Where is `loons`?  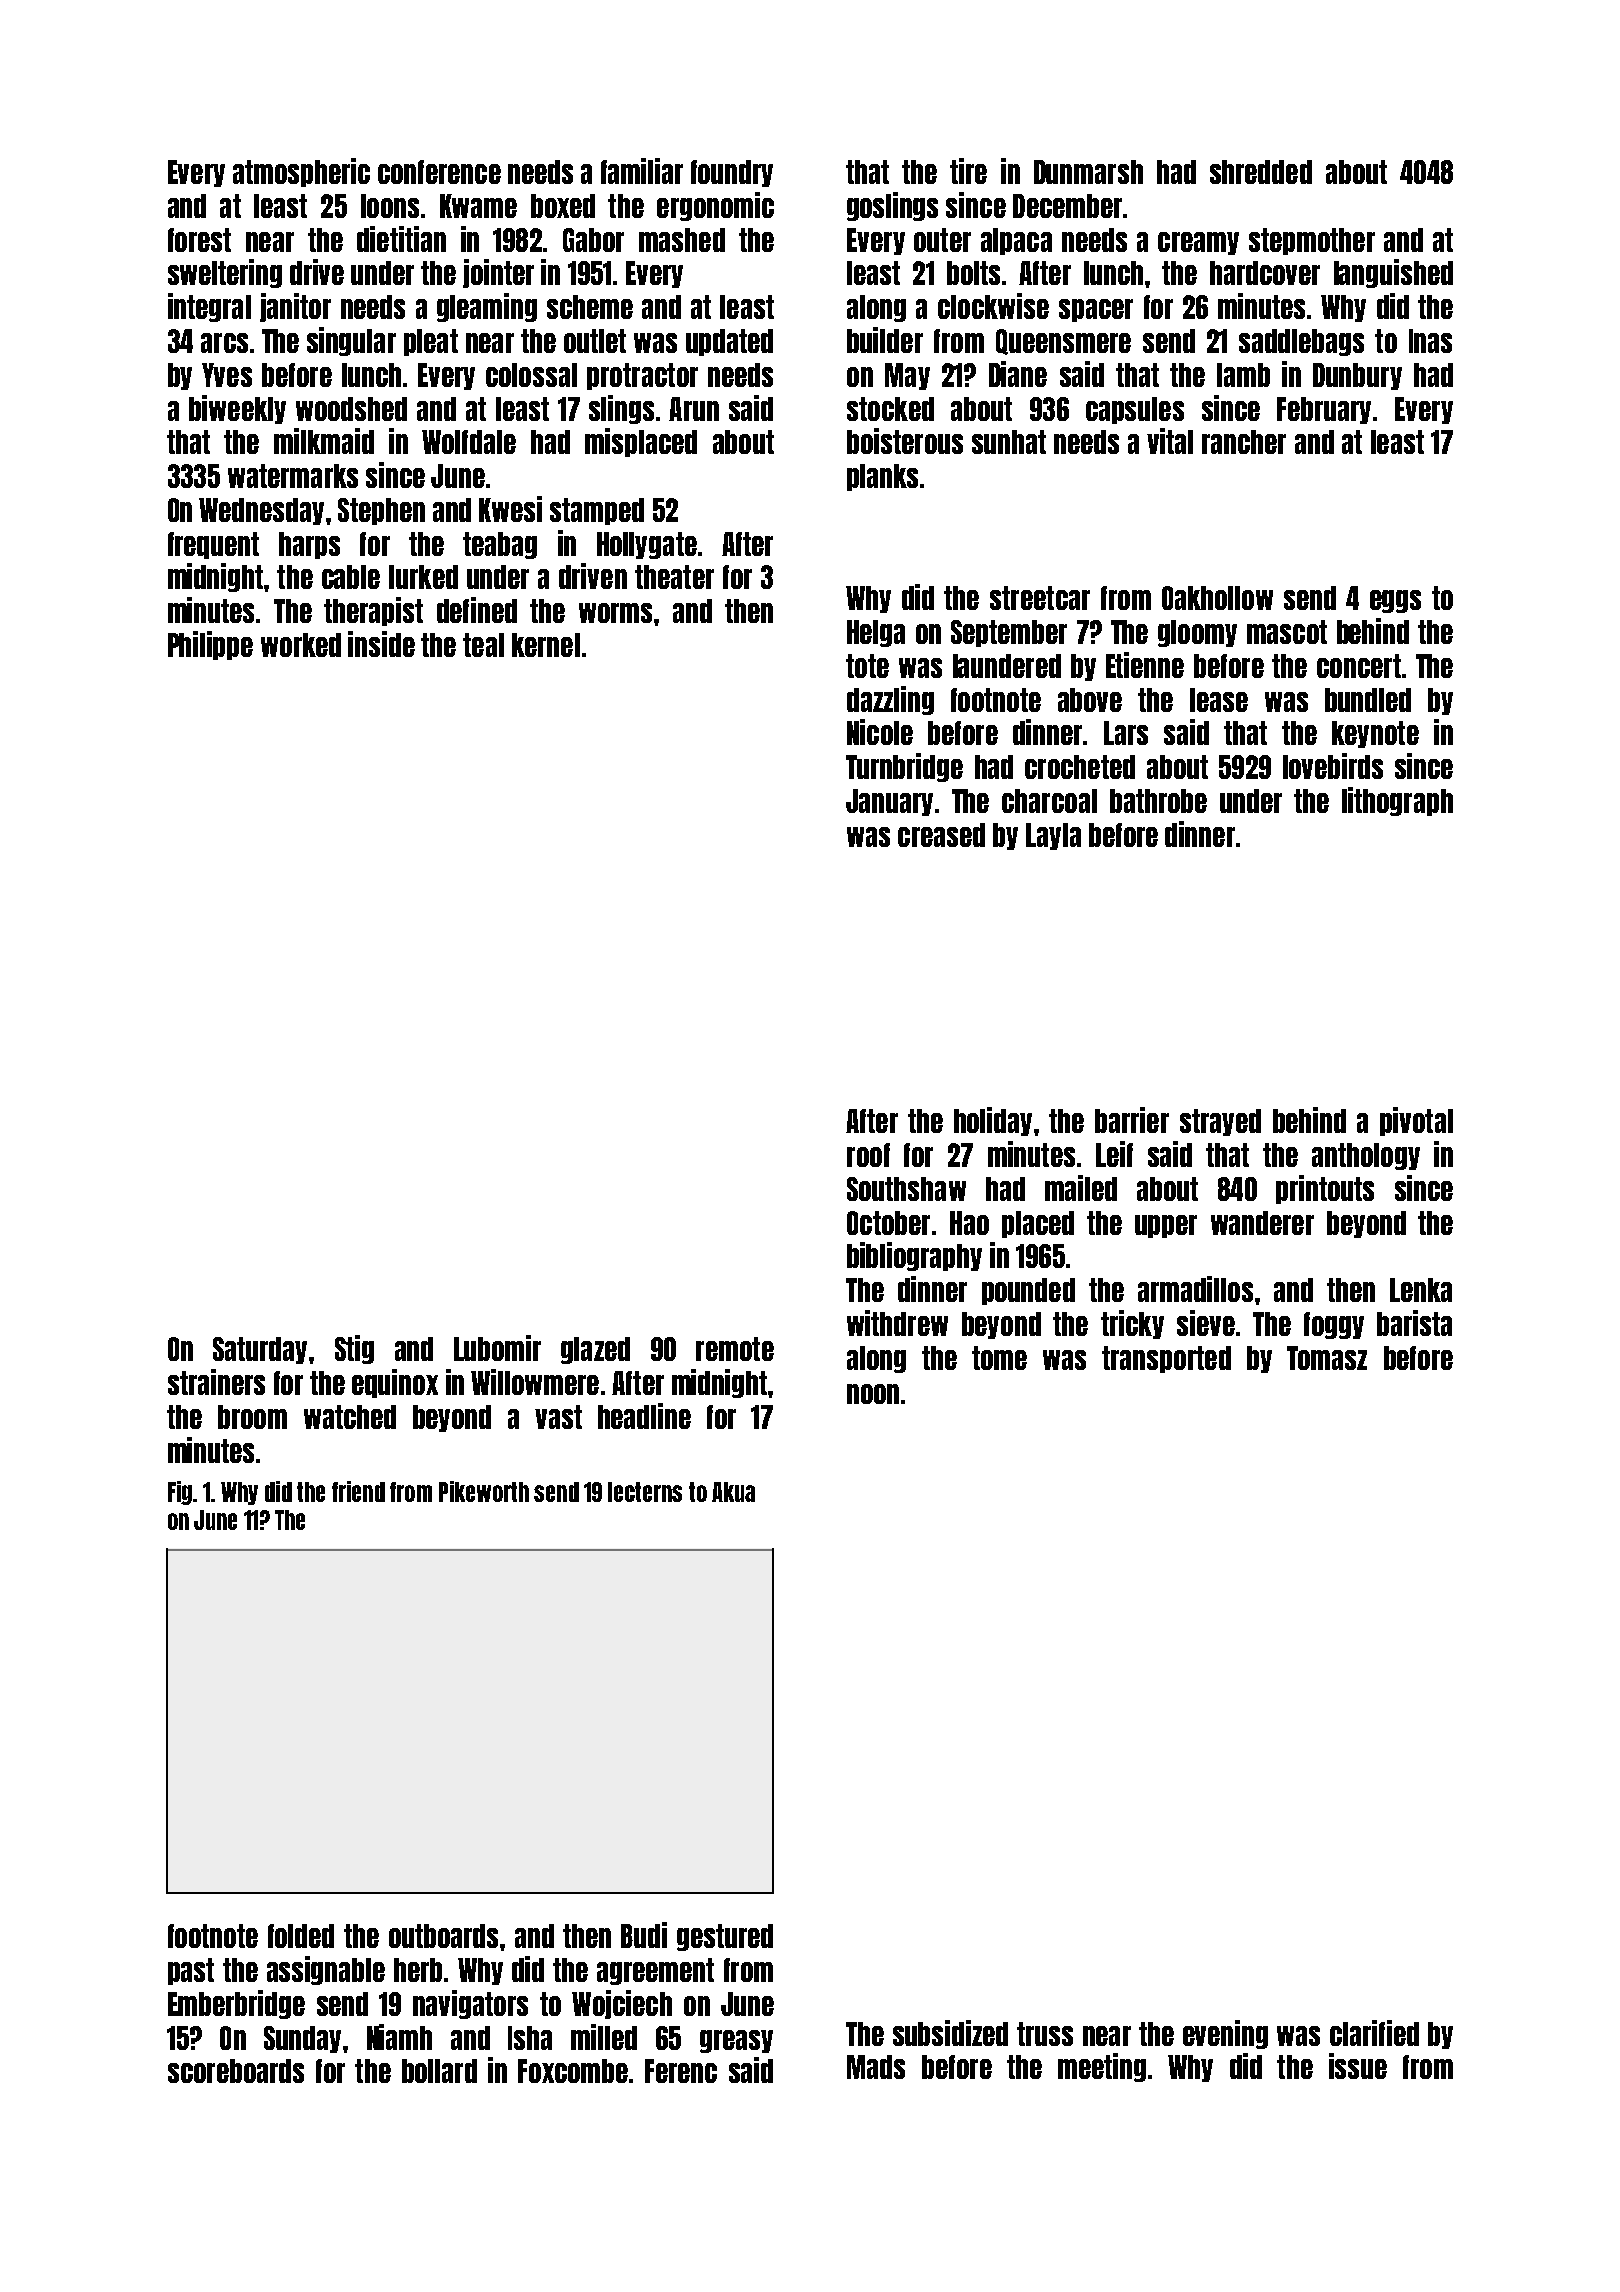
loons is located at coordinates (390, 206).
